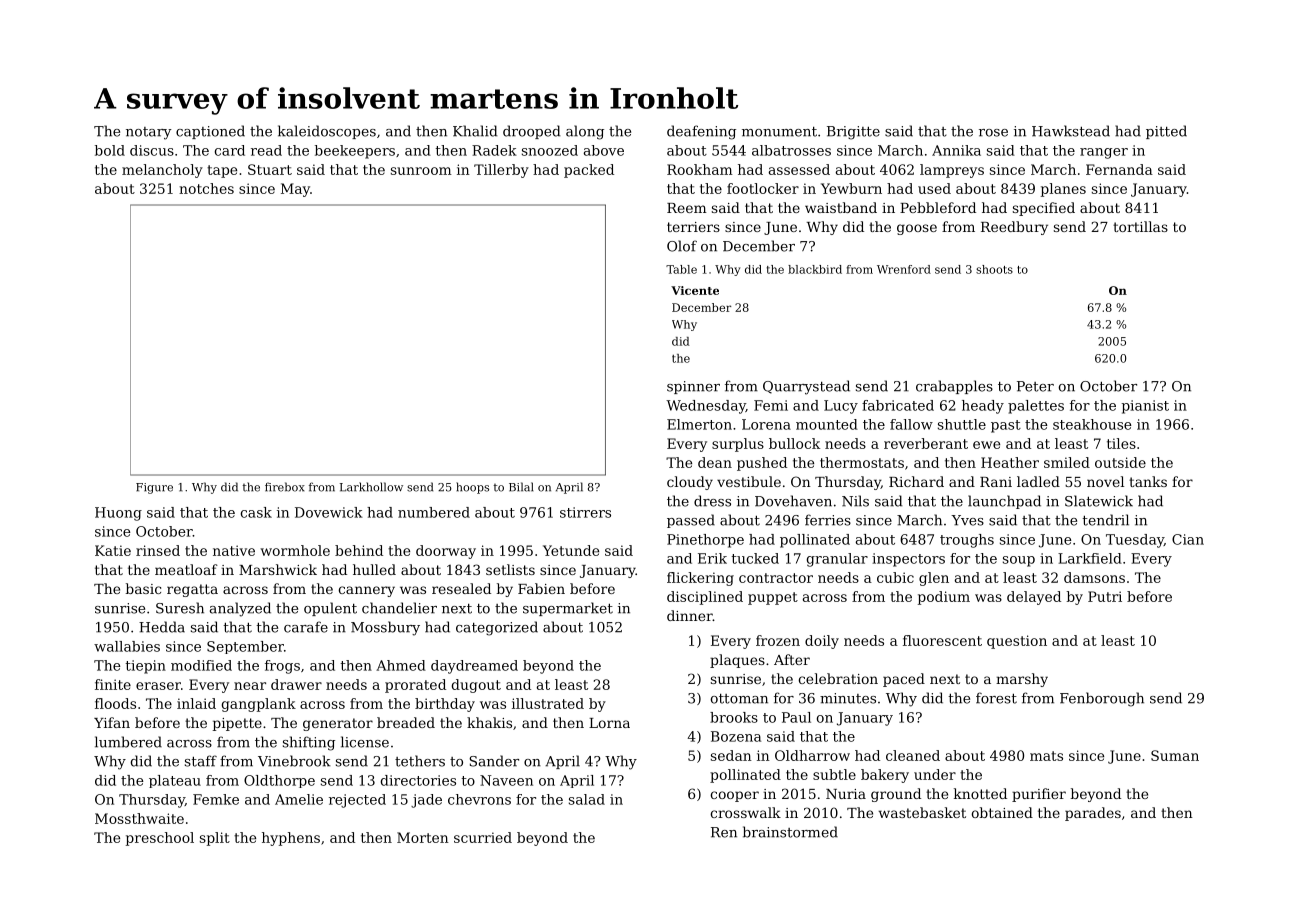  What do you see at coordinates (944, 598) in the screenshot?
I see `podium` at bounding box center [944, 598].
